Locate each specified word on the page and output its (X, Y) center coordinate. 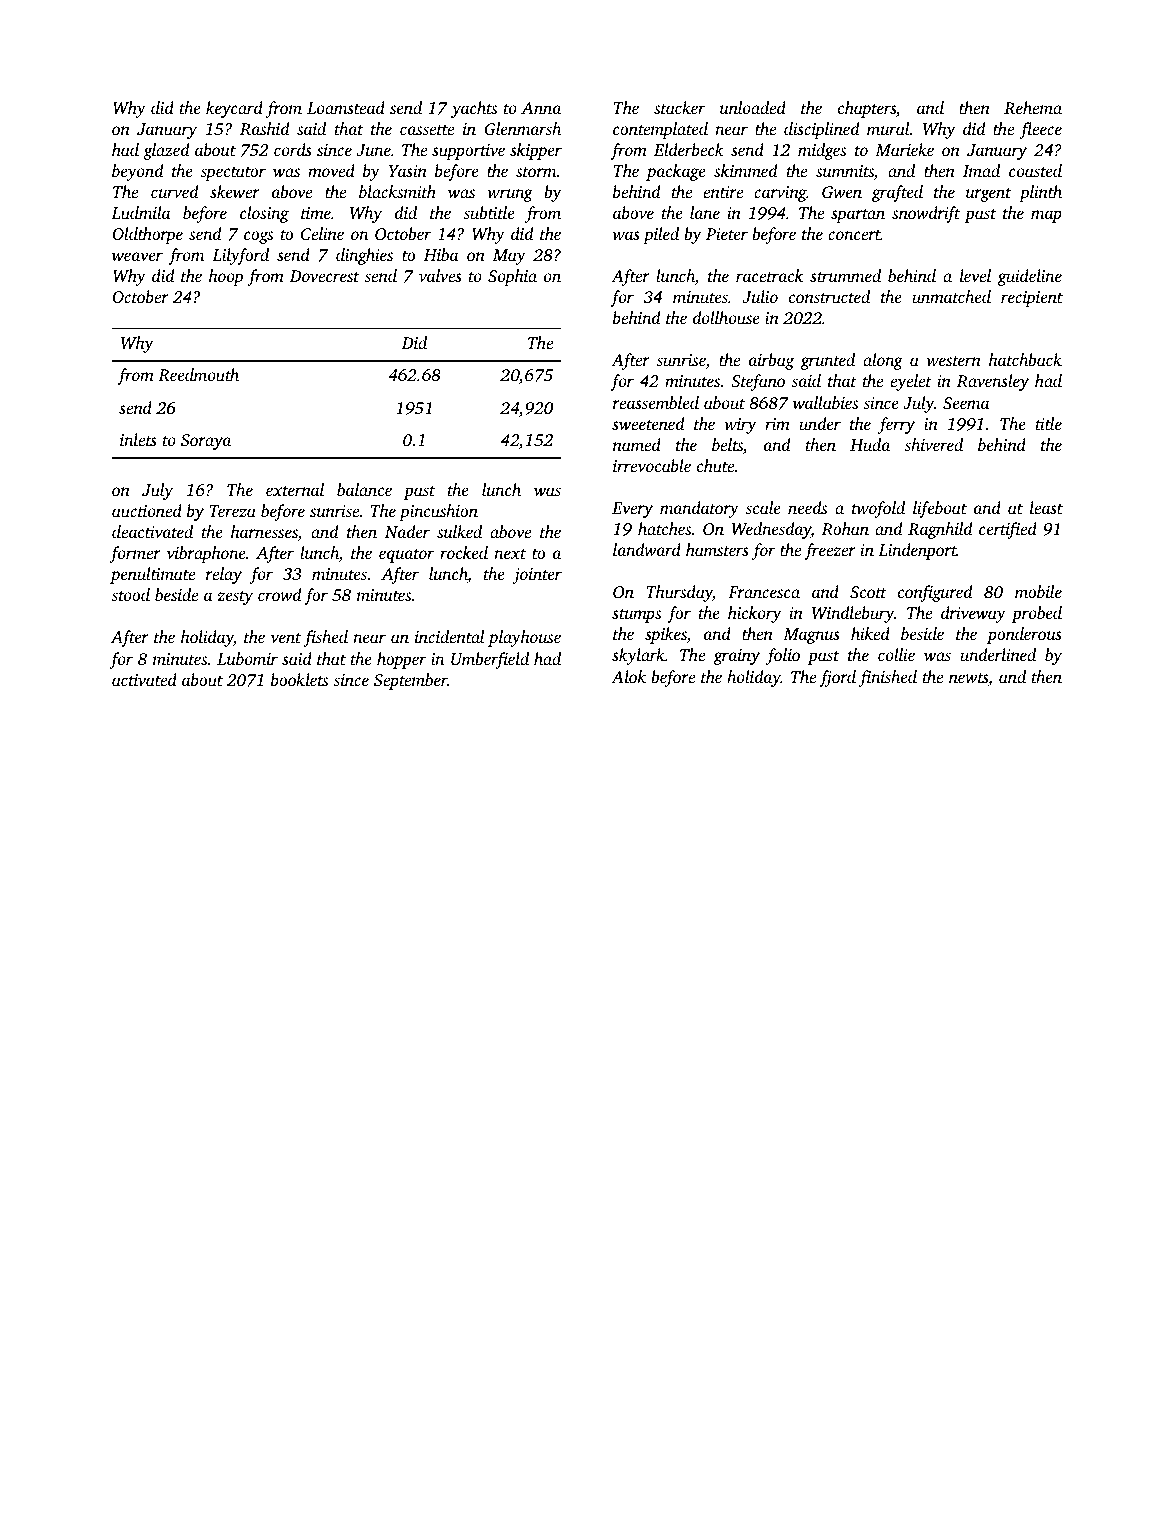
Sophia (512, 277)
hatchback (1025, 359)
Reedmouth (198, 374)
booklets (299, 679)
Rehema (1033, 107)
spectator (233, 174)
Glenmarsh (522, 129)
